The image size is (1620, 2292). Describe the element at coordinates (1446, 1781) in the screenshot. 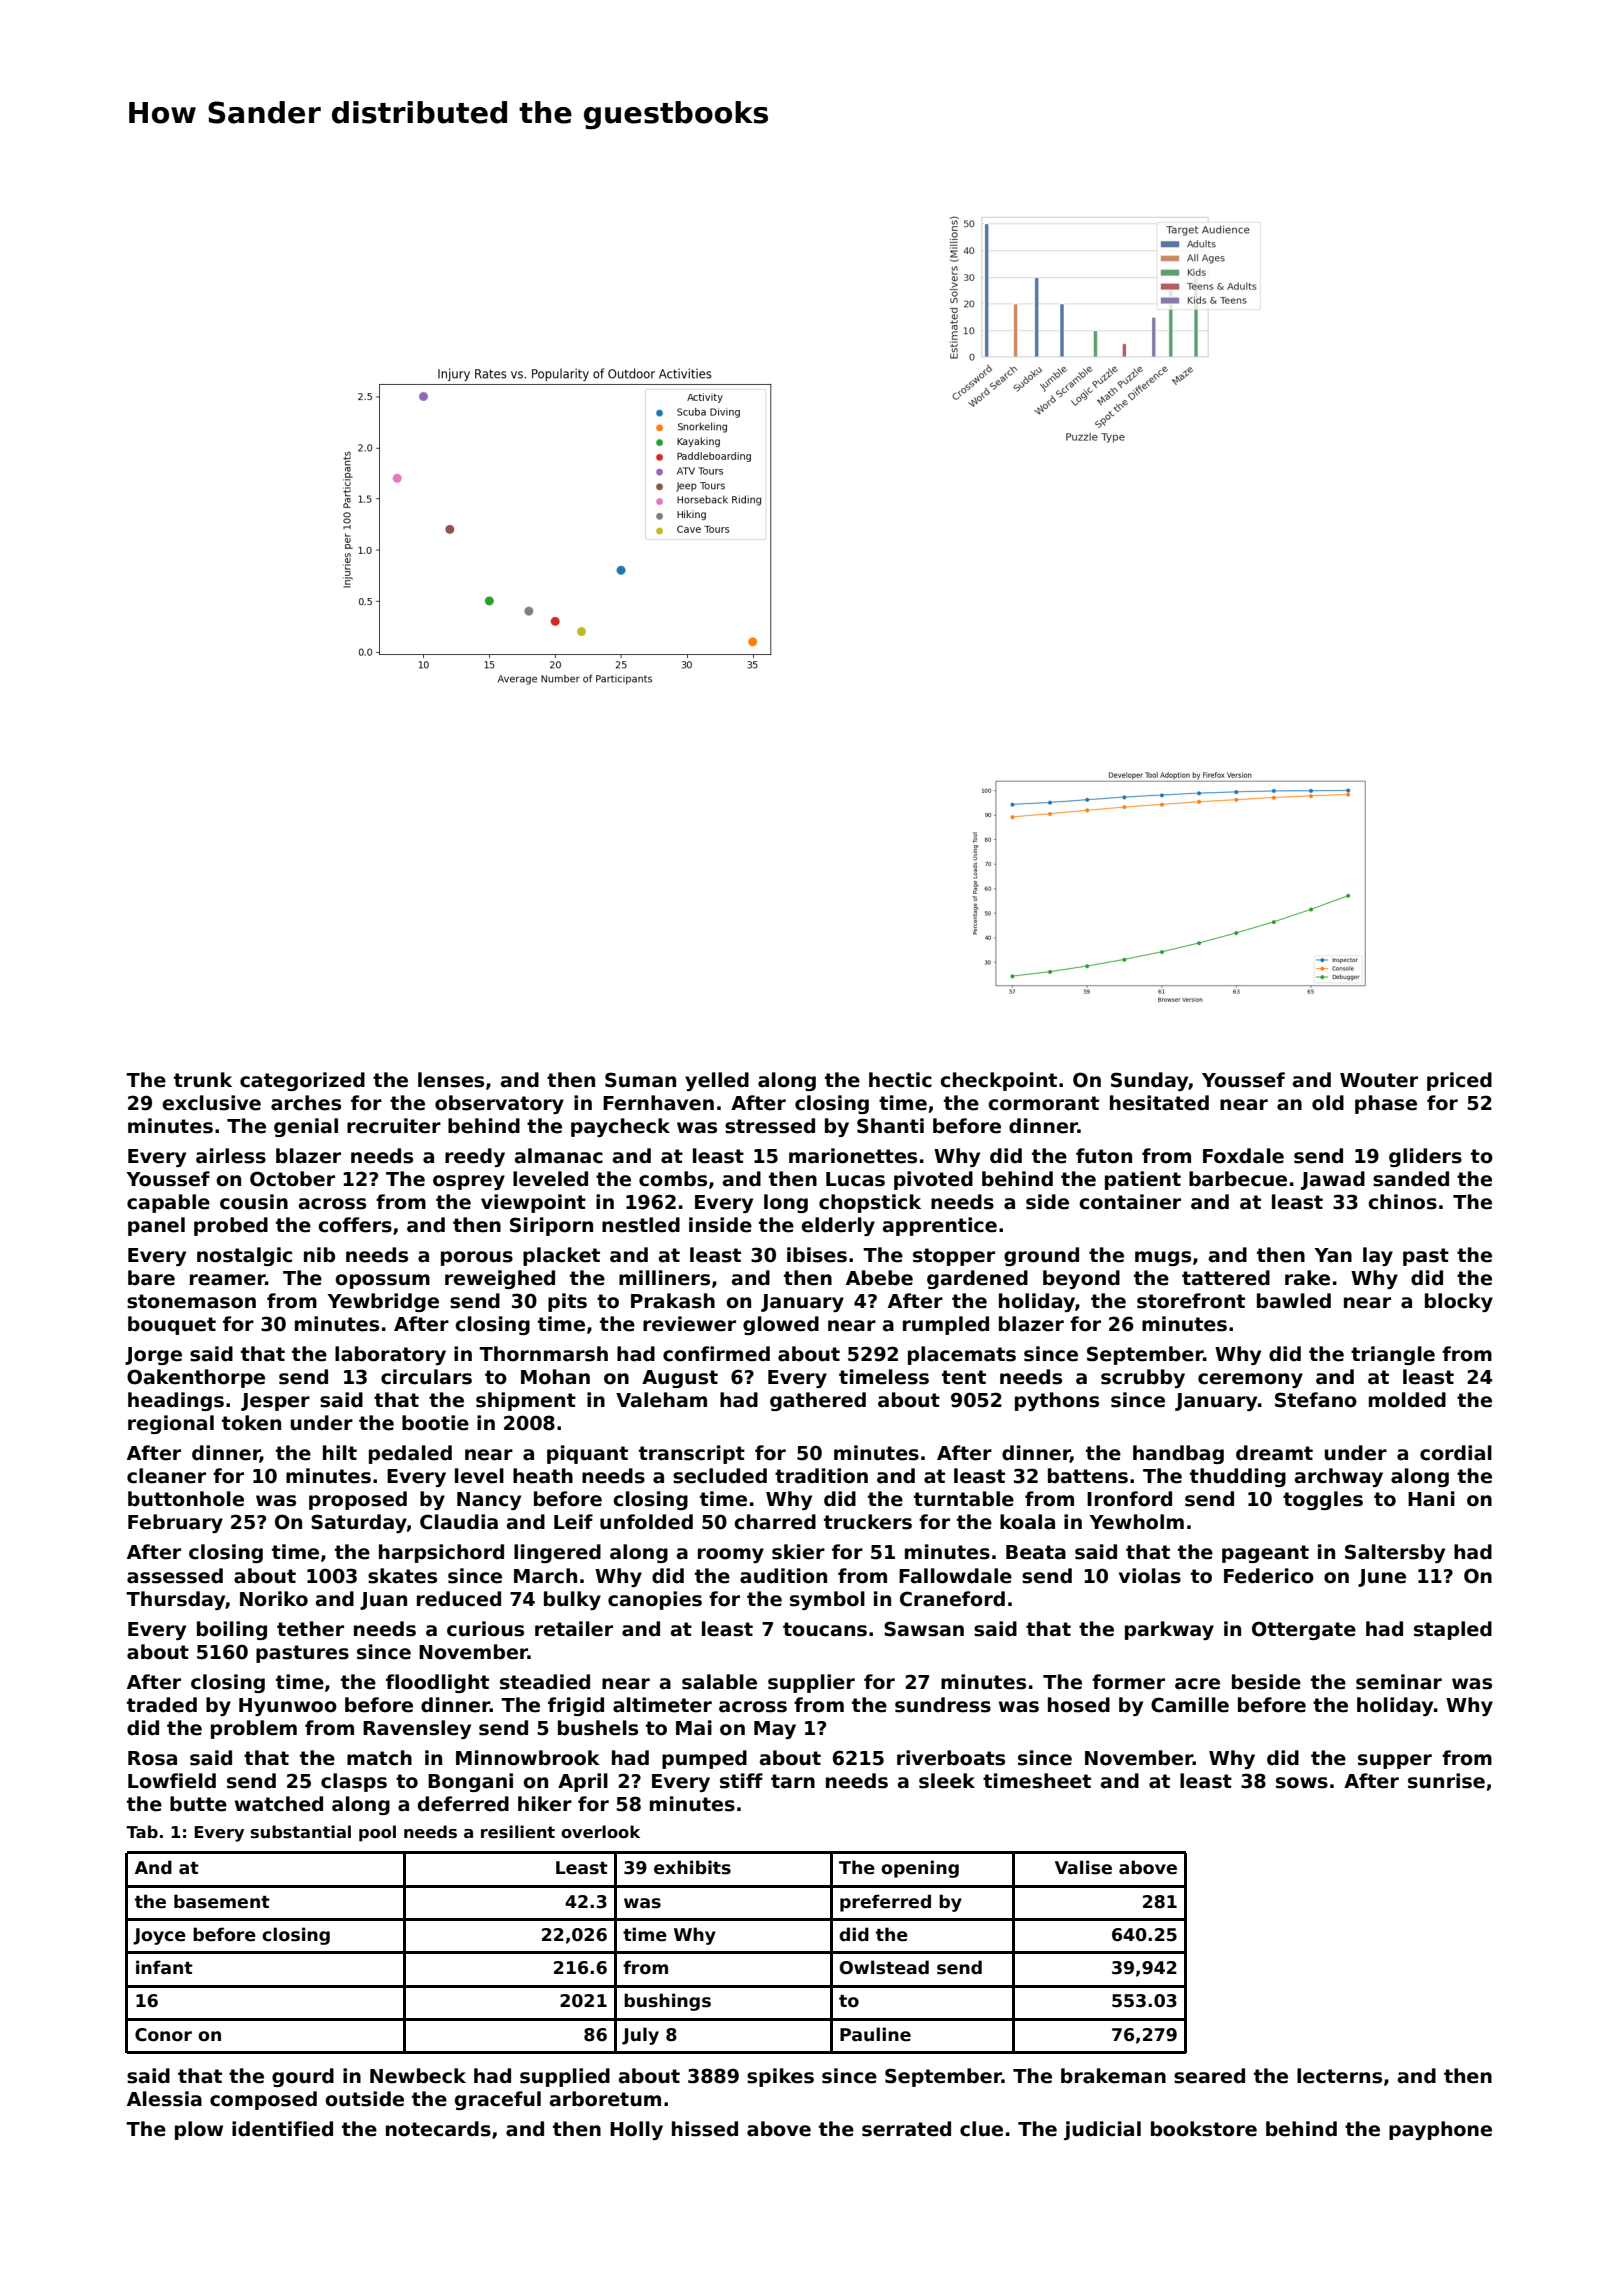

I see `sunrise` at that location.
